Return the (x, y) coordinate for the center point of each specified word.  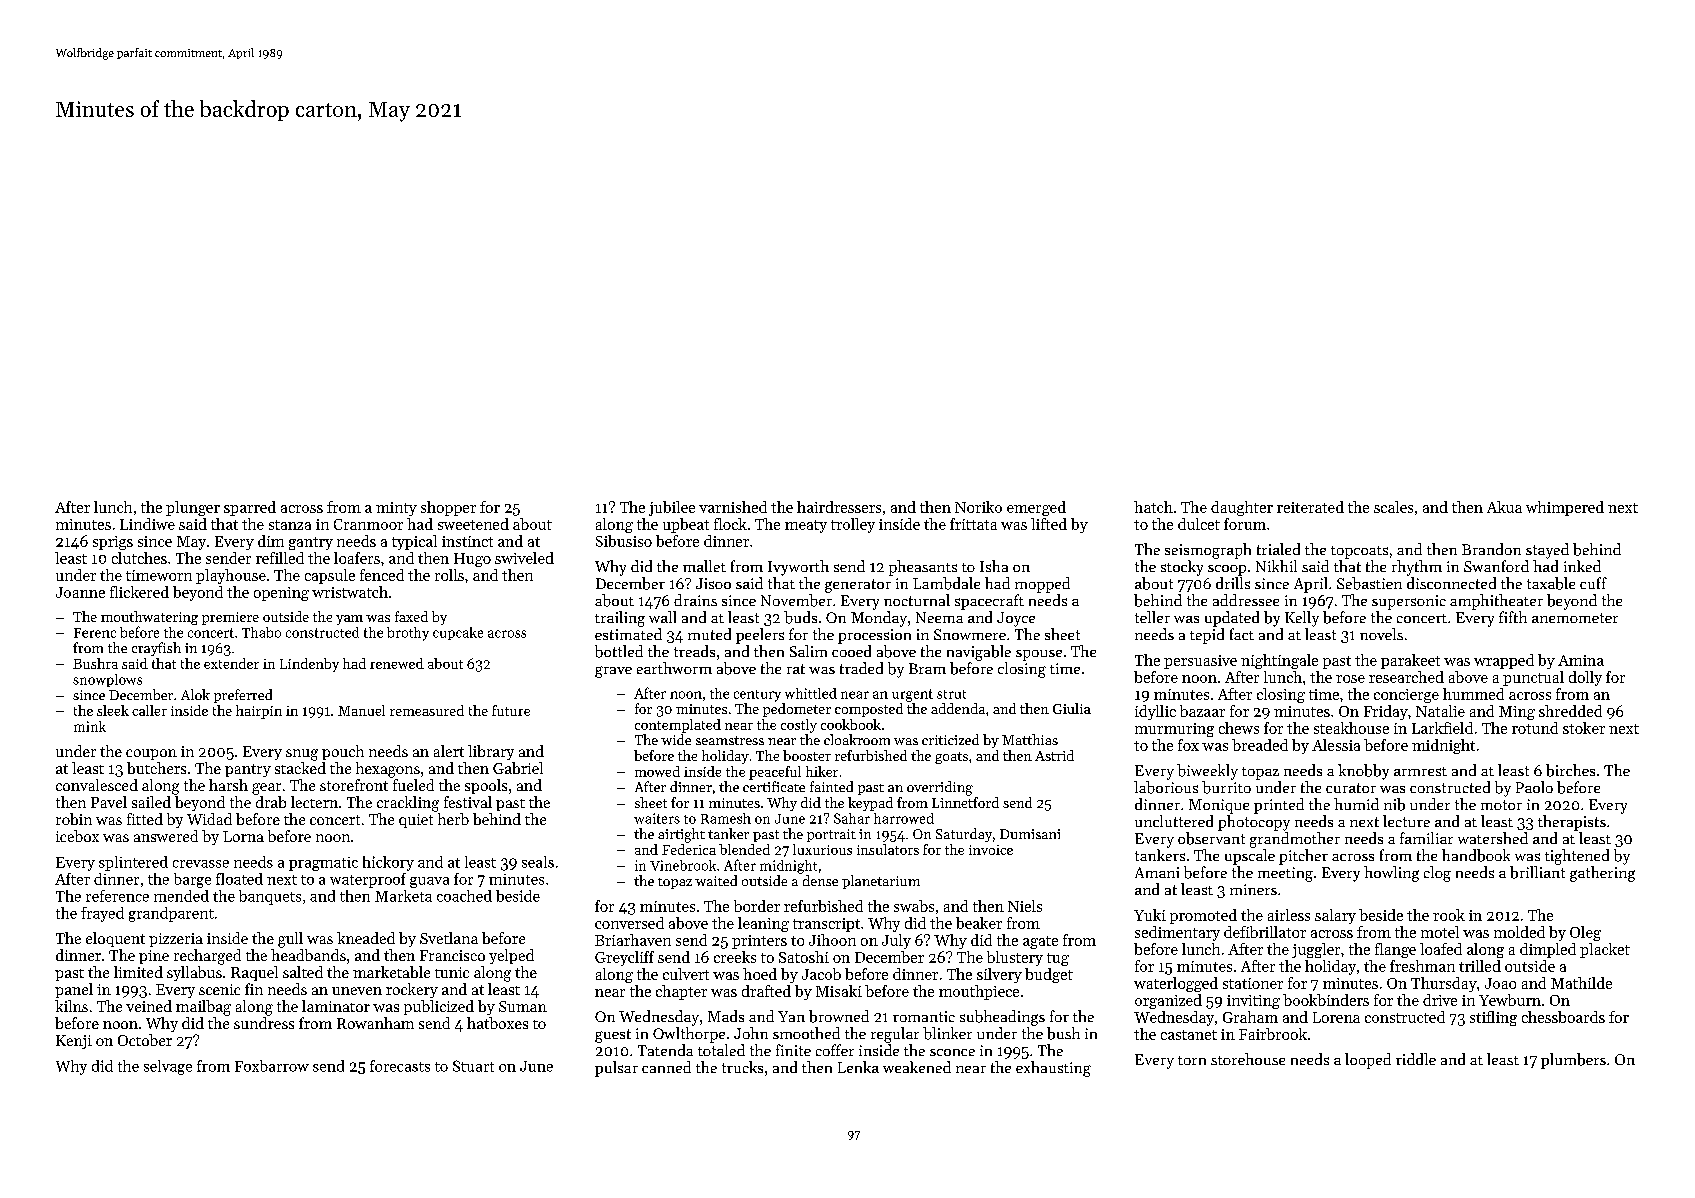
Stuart (473, 1066)
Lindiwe (147, 524)
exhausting (1053, 1069)
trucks (742, 1067)
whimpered (1565, 508)
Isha (994, 566)
